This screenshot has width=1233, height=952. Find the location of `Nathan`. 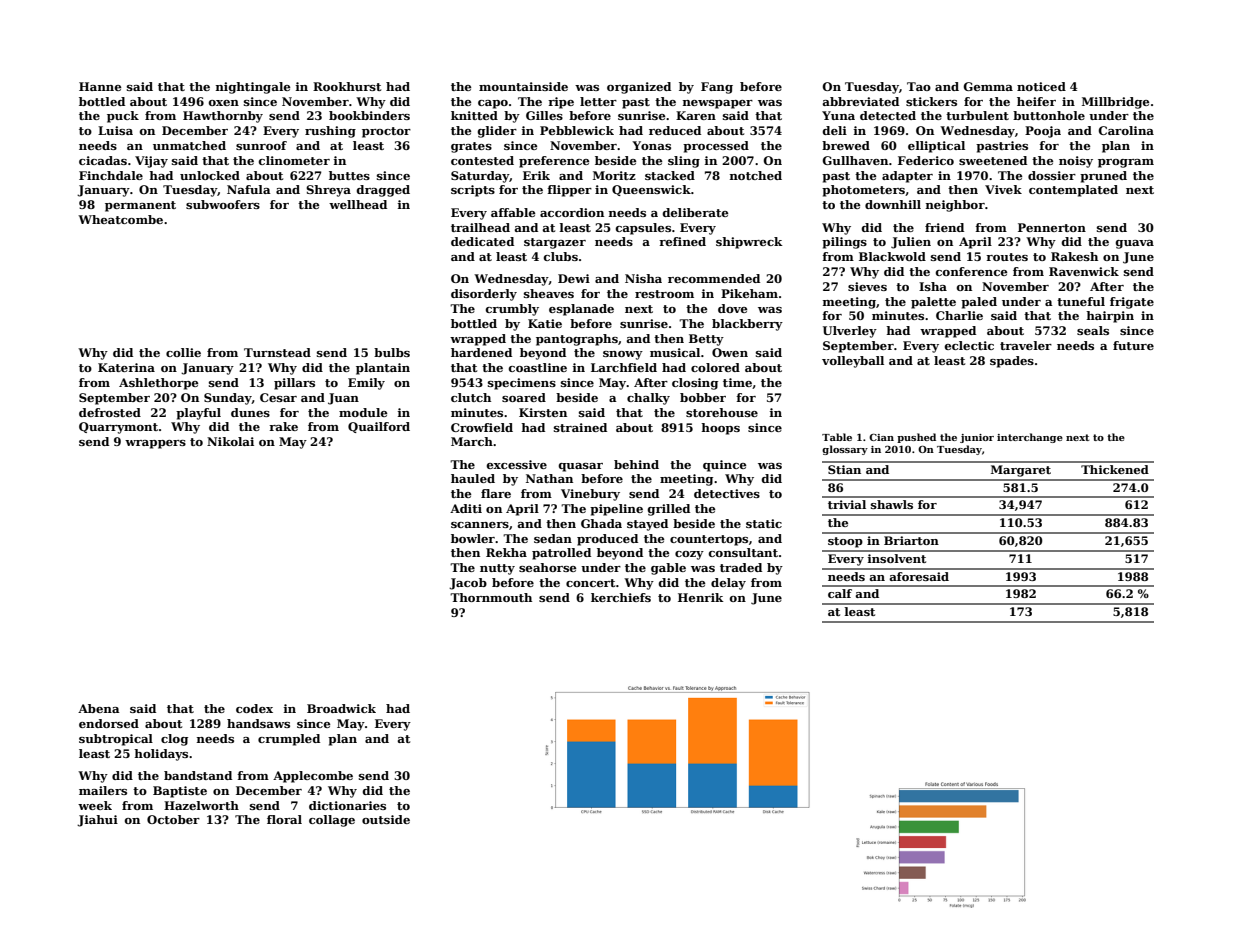

Nathan is located at coordinates (549, 478).
